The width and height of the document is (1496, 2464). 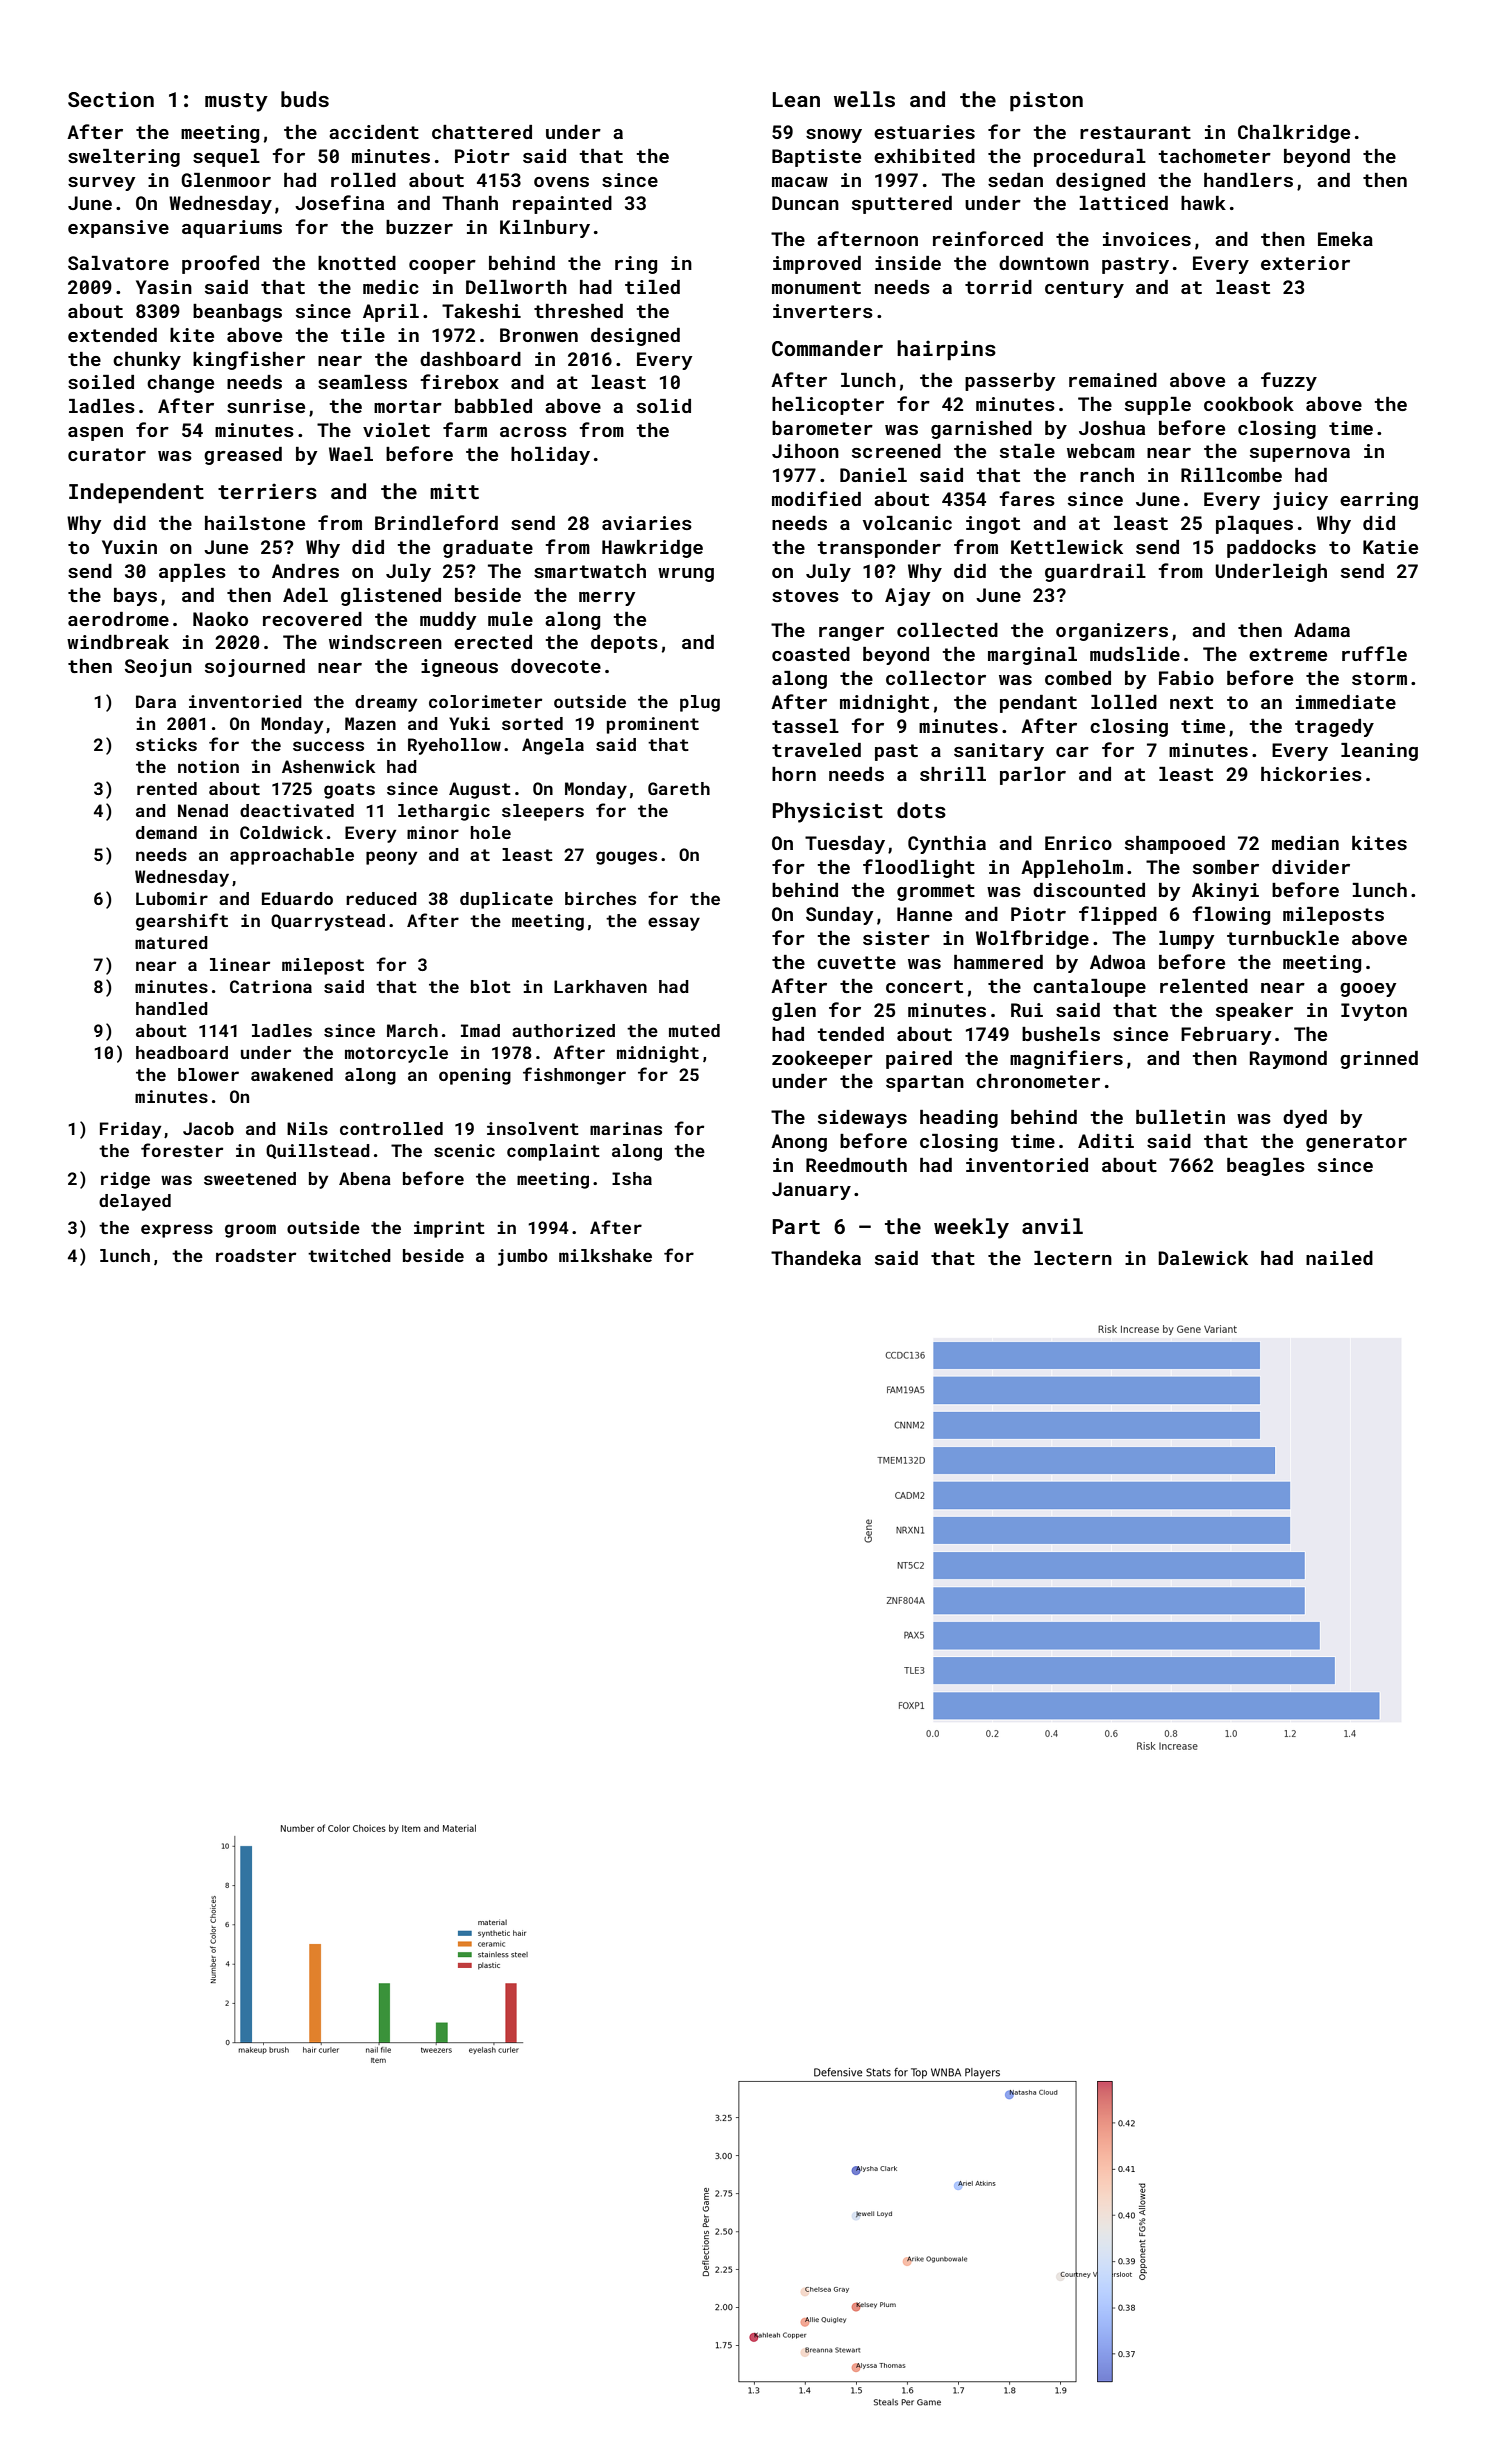 I want to click on Catriona, so click(x=271, y=986).
